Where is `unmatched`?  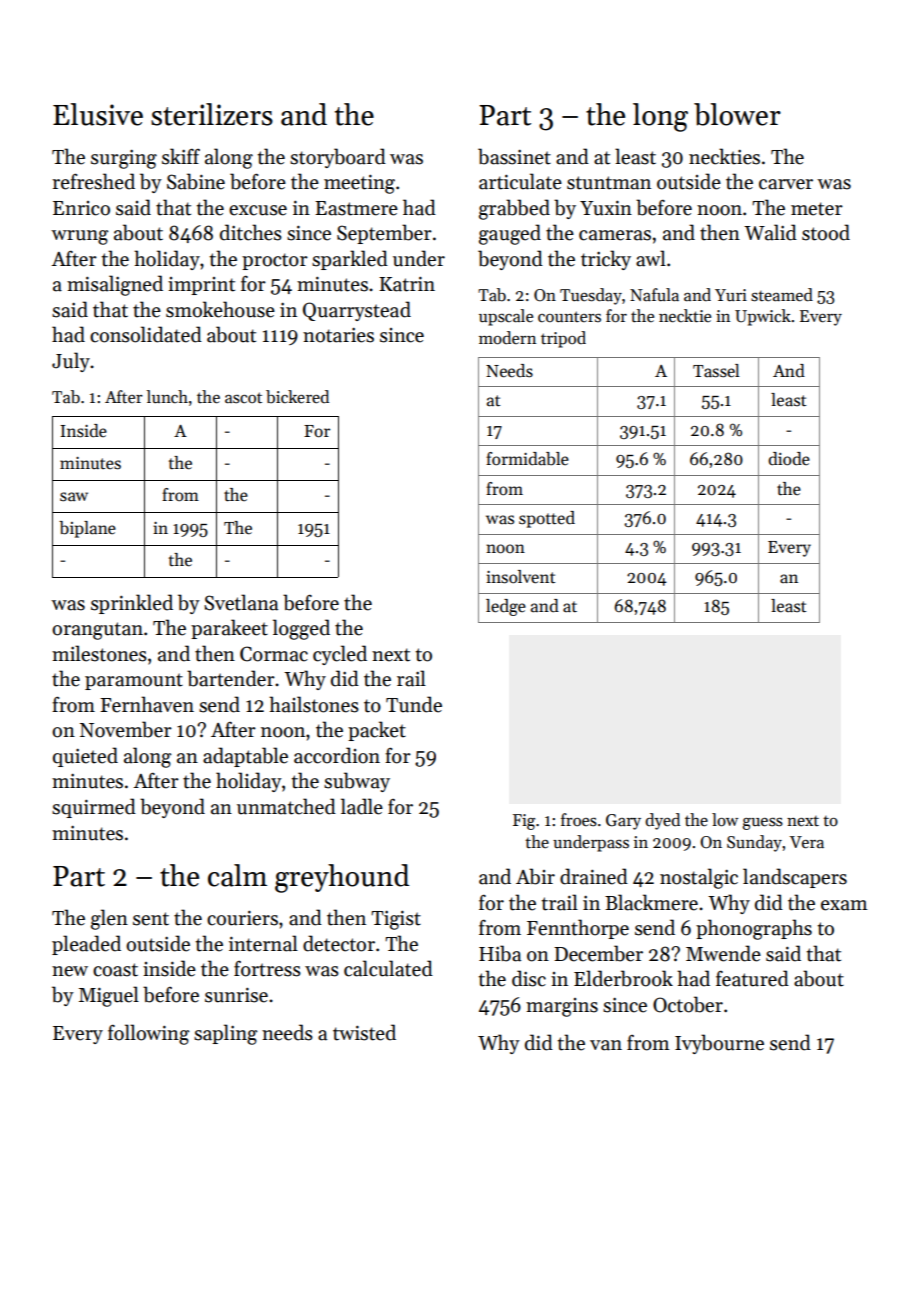
unmatched is located at coordinates (286, 806).
